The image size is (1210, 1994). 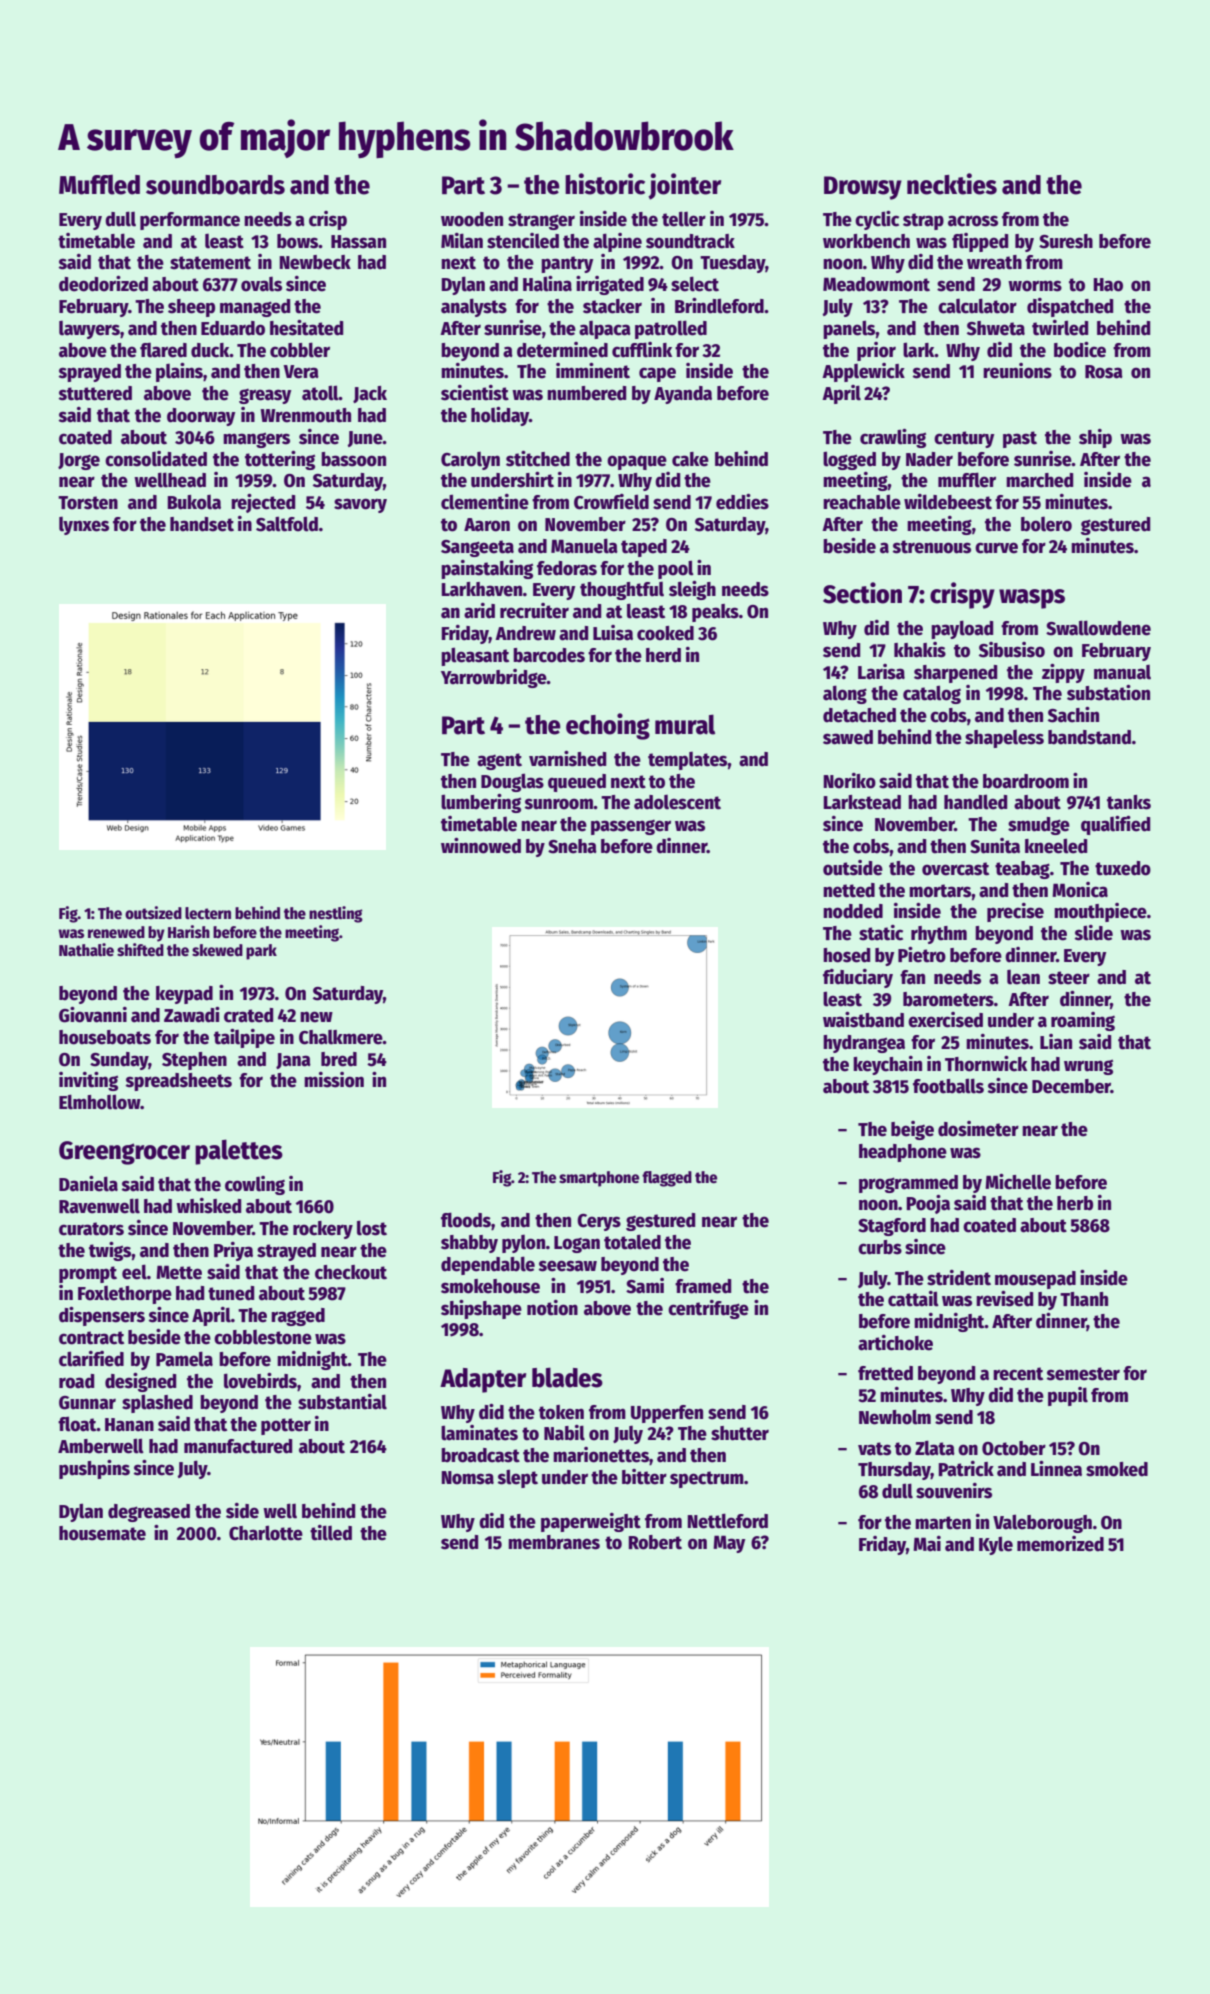 What do you see at coordinates (239, 1152) in the screenshot?
I see `palettes` at bounding box center [239, 1152].
